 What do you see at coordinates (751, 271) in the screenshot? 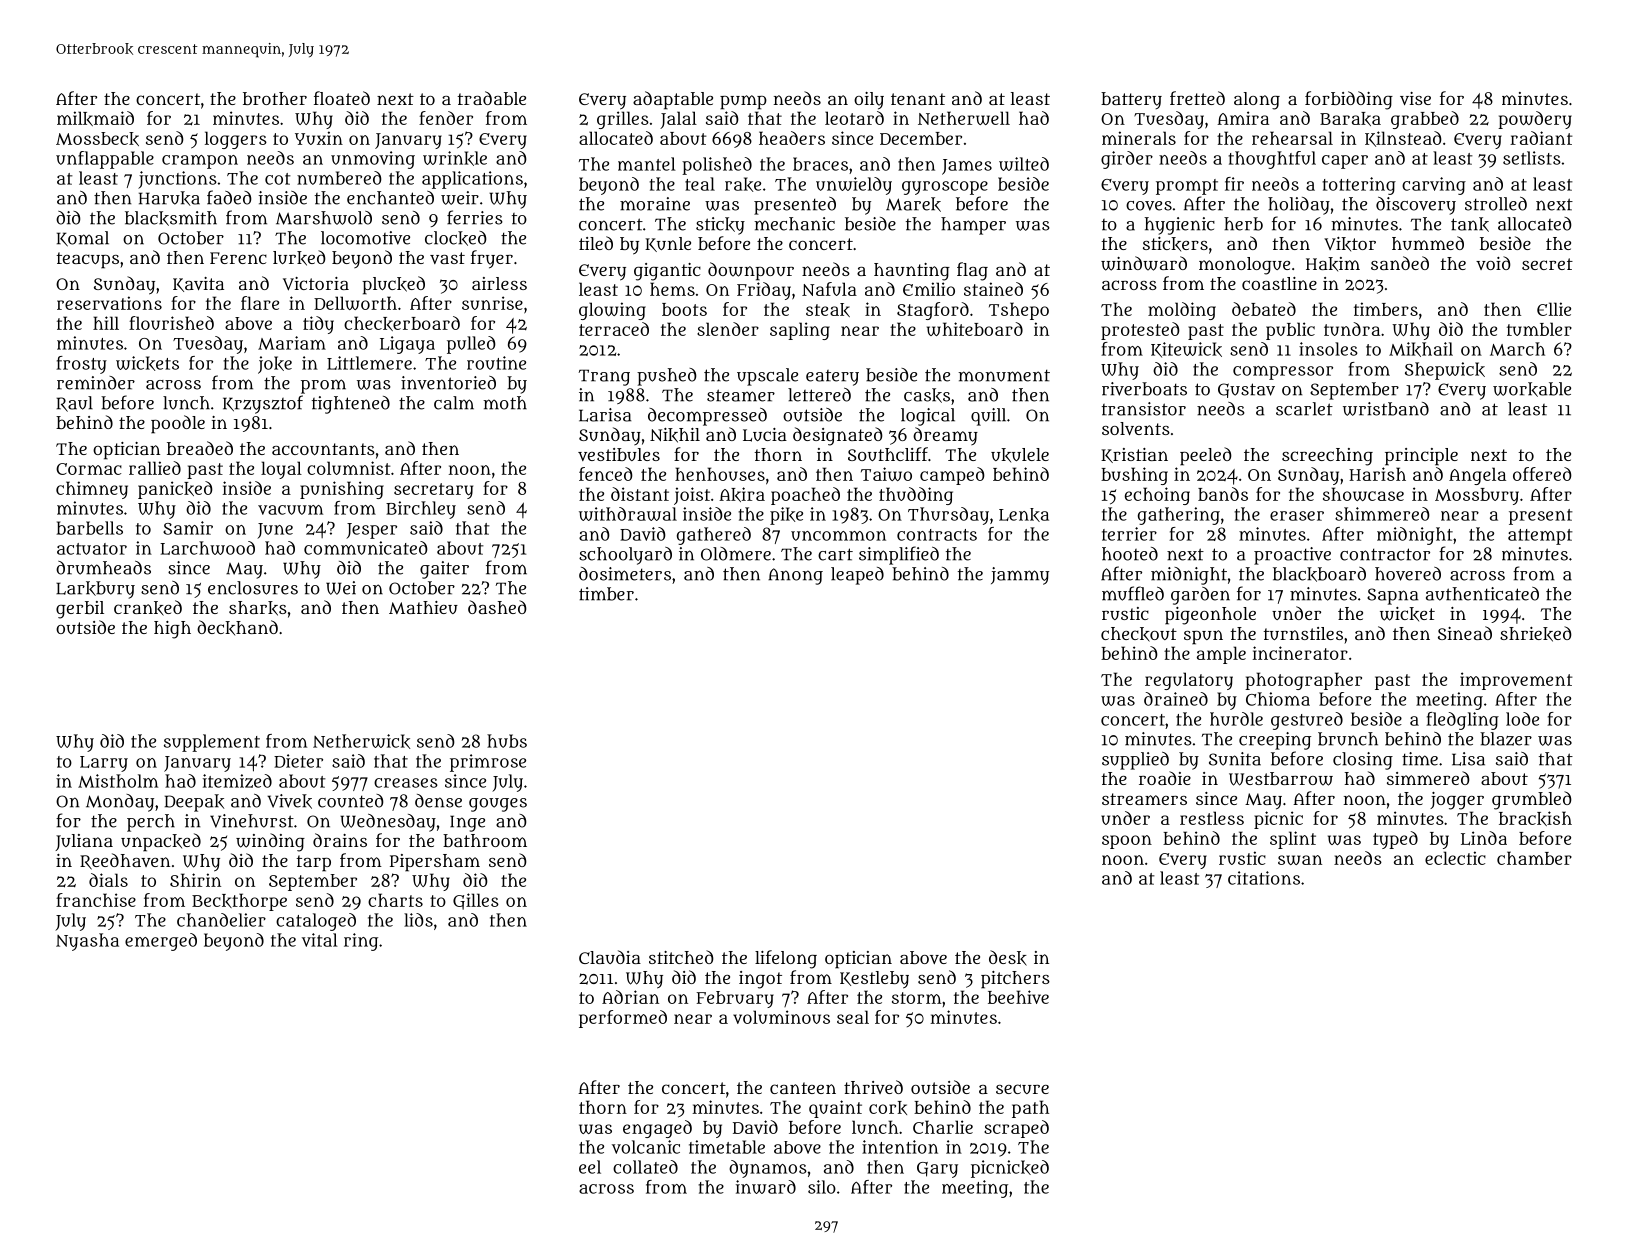
I see `downpour` at bounding box center [751, 271].
